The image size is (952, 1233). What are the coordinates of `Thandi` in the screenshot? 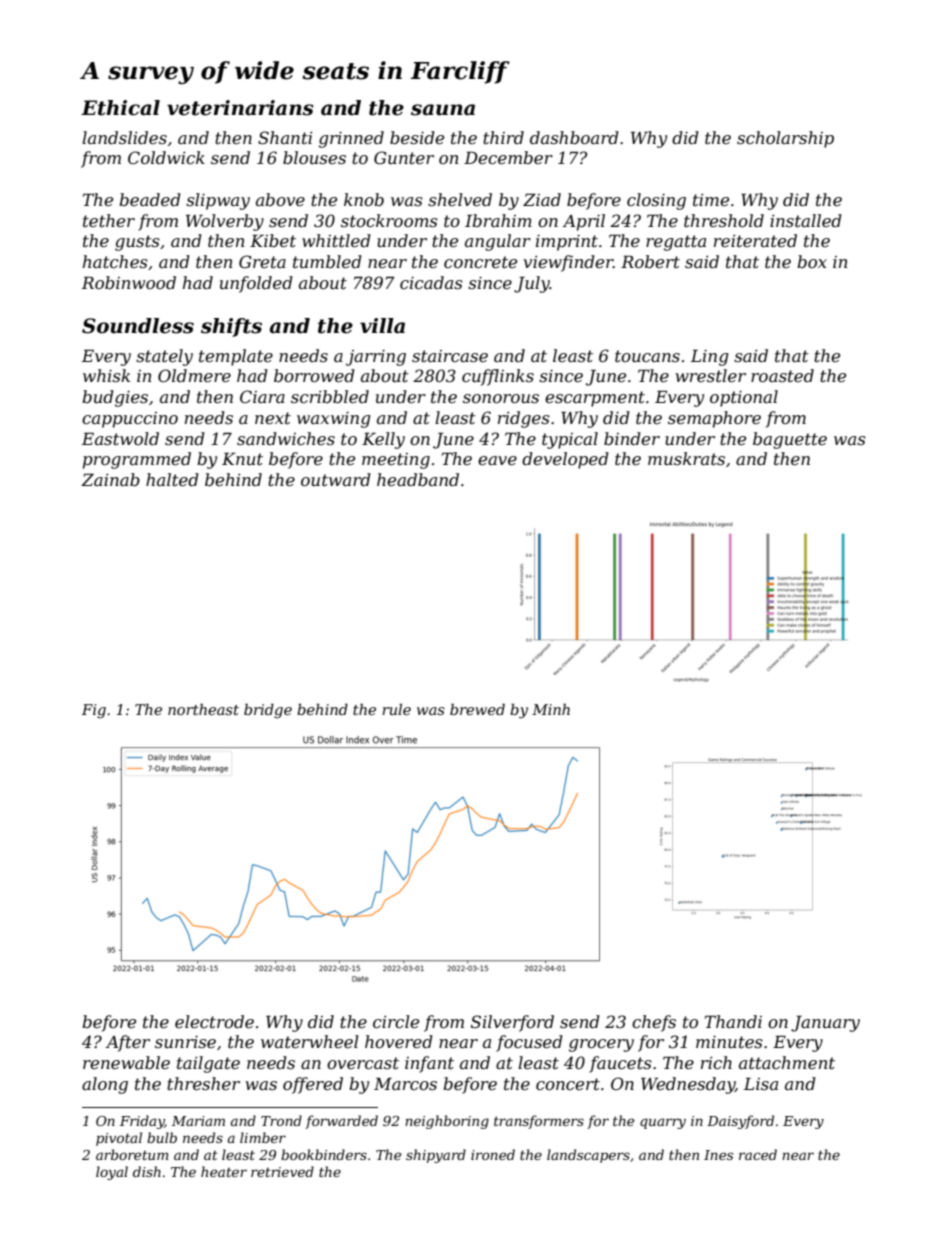 It's located at (733, 1021).
